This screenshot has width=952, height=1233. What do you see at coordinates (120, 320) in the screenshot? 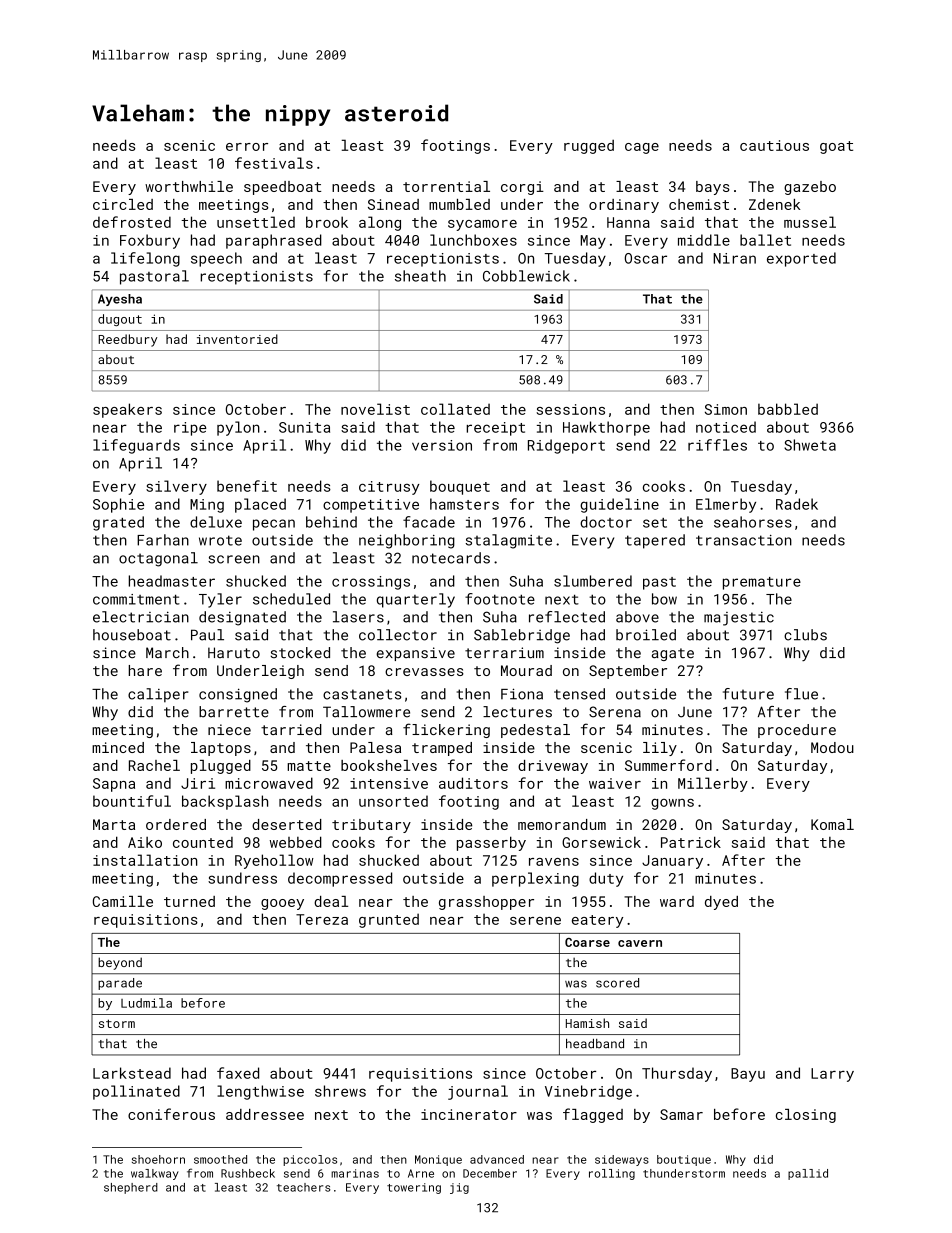
I see `dugout` at bounding box center [120, 320].
